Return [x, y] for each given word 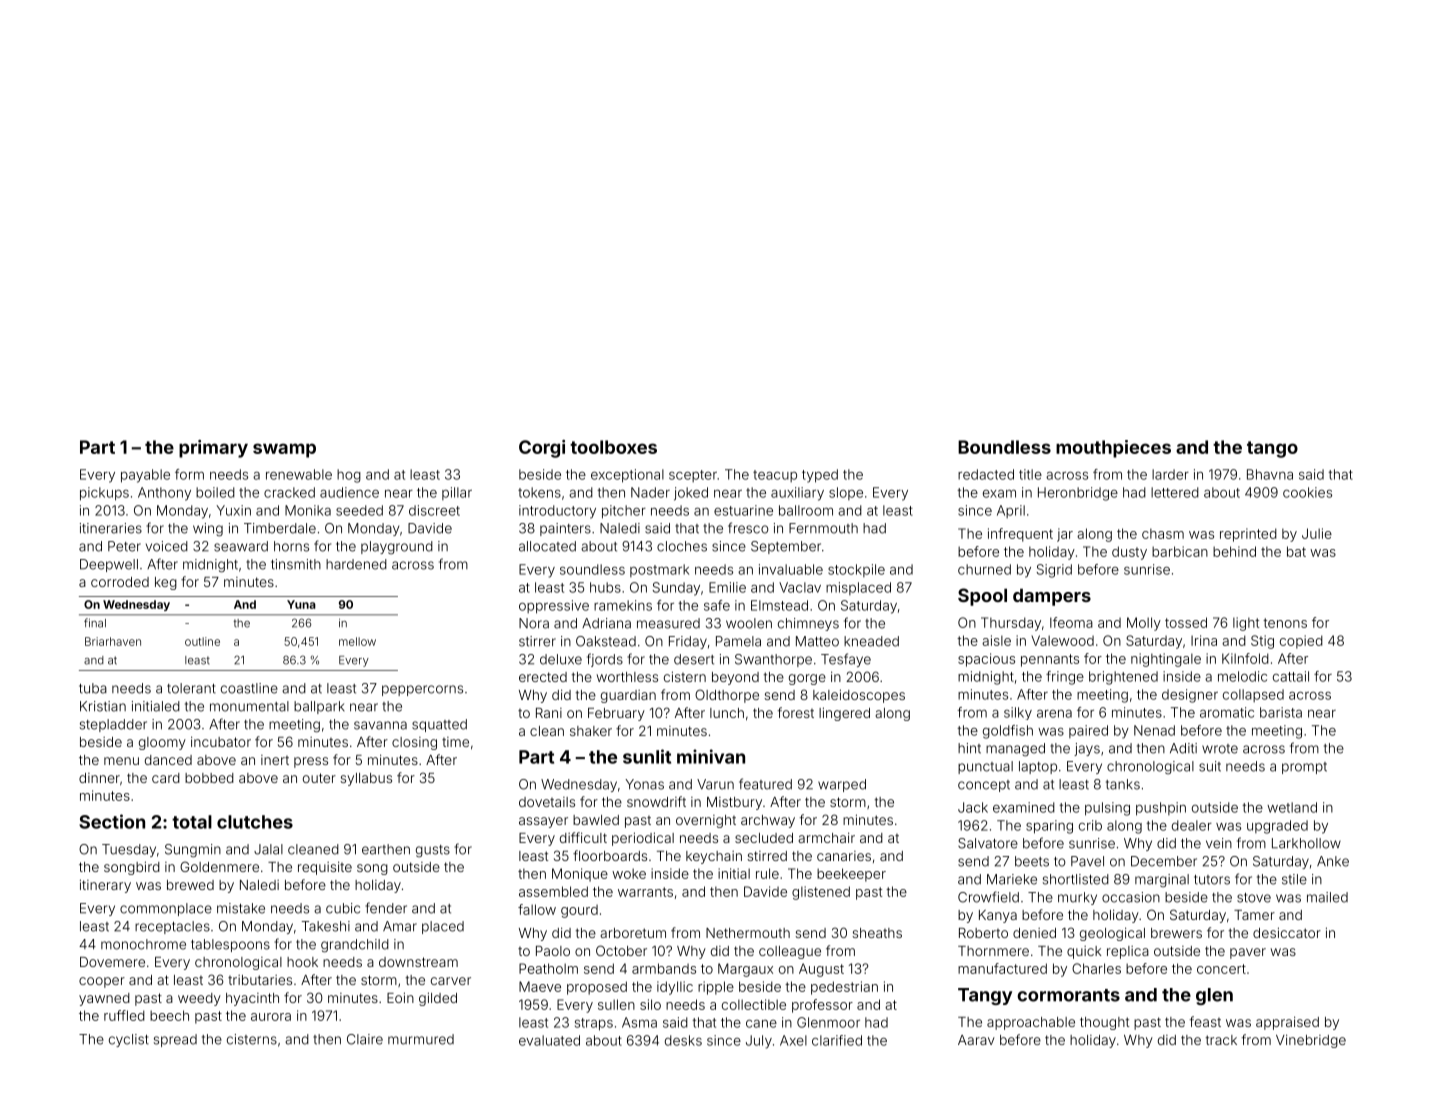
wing [208, 530]
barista [1281, 712]
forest [795, 712]
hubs [605, 587]
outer [319, 778]
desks [683, 1040]
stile [1294, 879]
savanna [380, 725]
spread [175, 1040]
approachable [1031, 1023]
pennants [1050, 660]
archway [768, 821]
